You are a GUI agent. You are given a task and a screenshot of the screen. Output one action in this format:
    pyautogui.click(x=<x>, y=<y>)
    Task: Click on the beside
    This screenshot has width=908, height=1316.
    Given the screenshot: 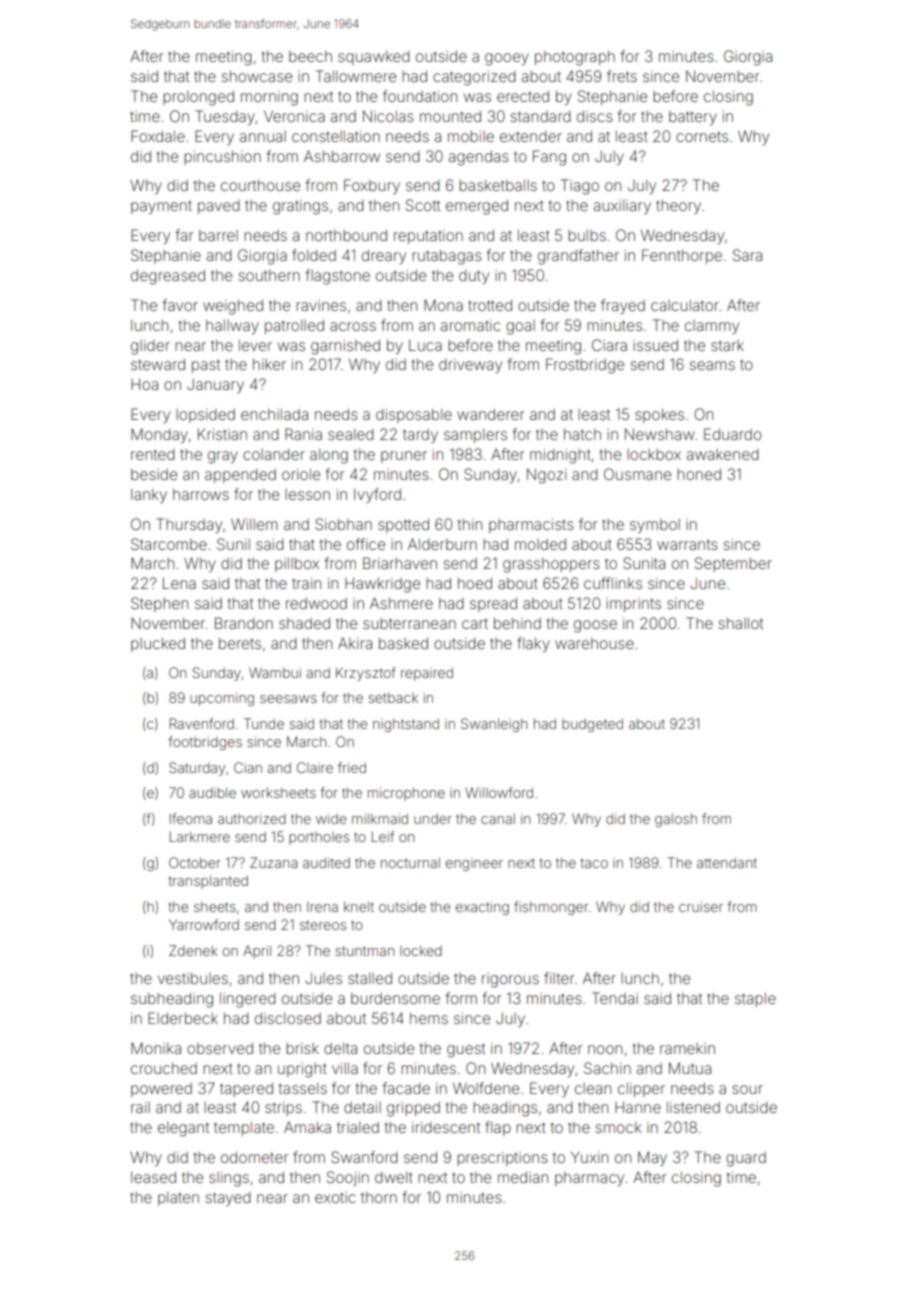 What is the action you would take?
    pyautogui.click(x=154, y=474)
